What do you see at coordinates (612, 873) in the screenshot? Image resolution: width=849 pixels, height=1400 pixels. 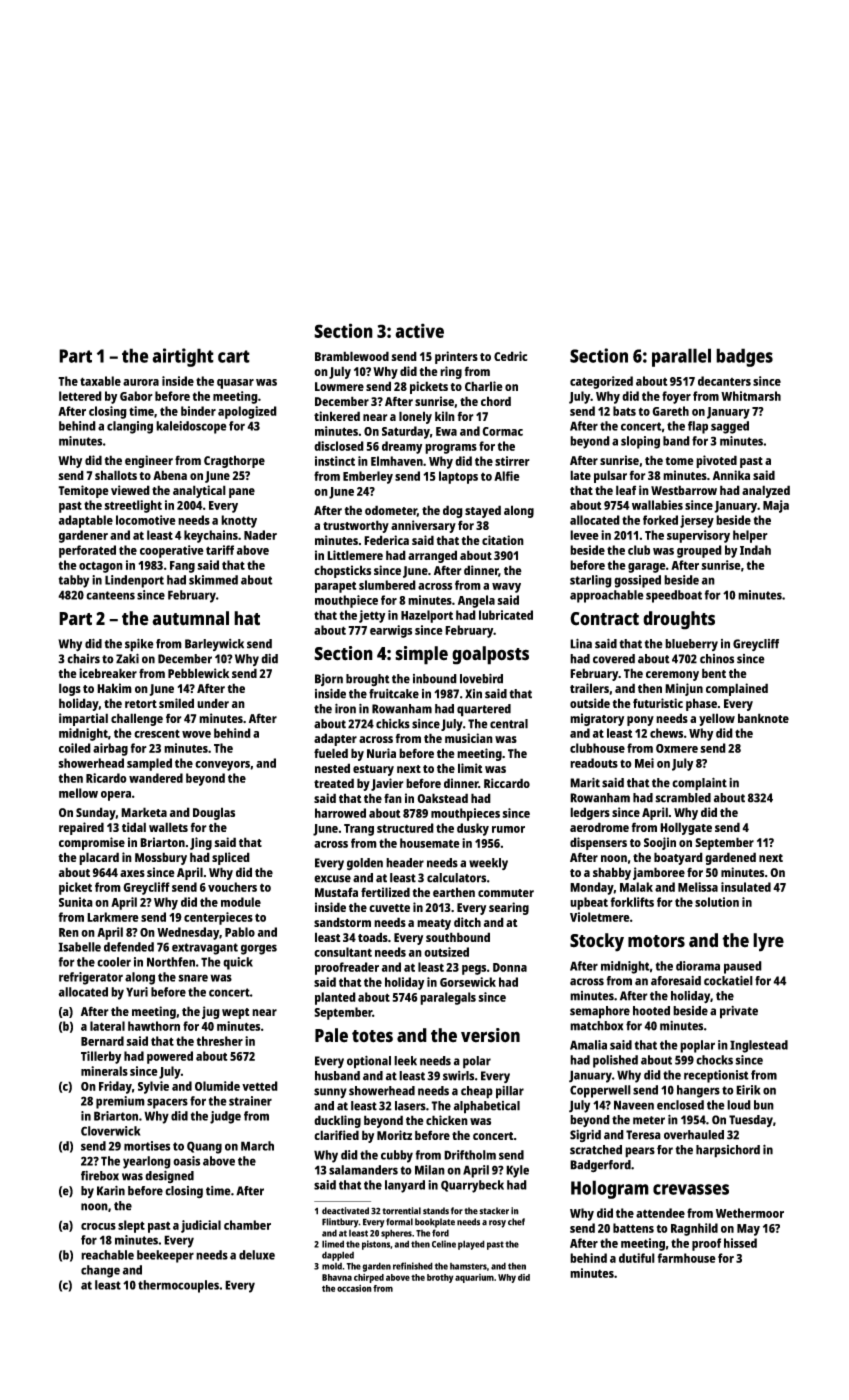 I see `shabby` at bounding box center [612, 873].
